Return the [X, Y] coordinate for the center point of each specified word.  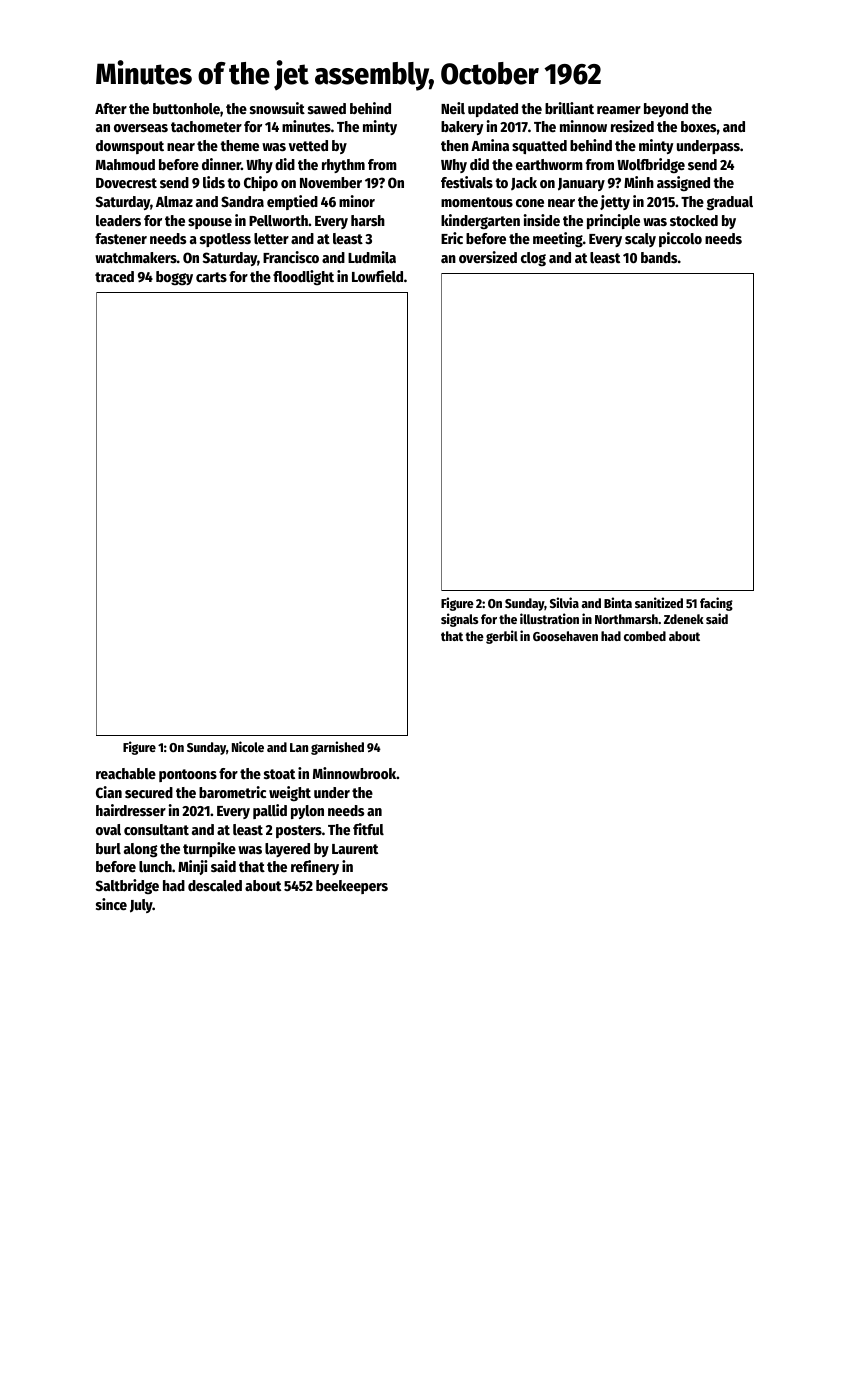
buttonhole [186, 108]
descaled [215, 885]
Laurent [355, 849]
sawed [327, 108]
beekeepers [352, 887]
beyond [666, 110]
